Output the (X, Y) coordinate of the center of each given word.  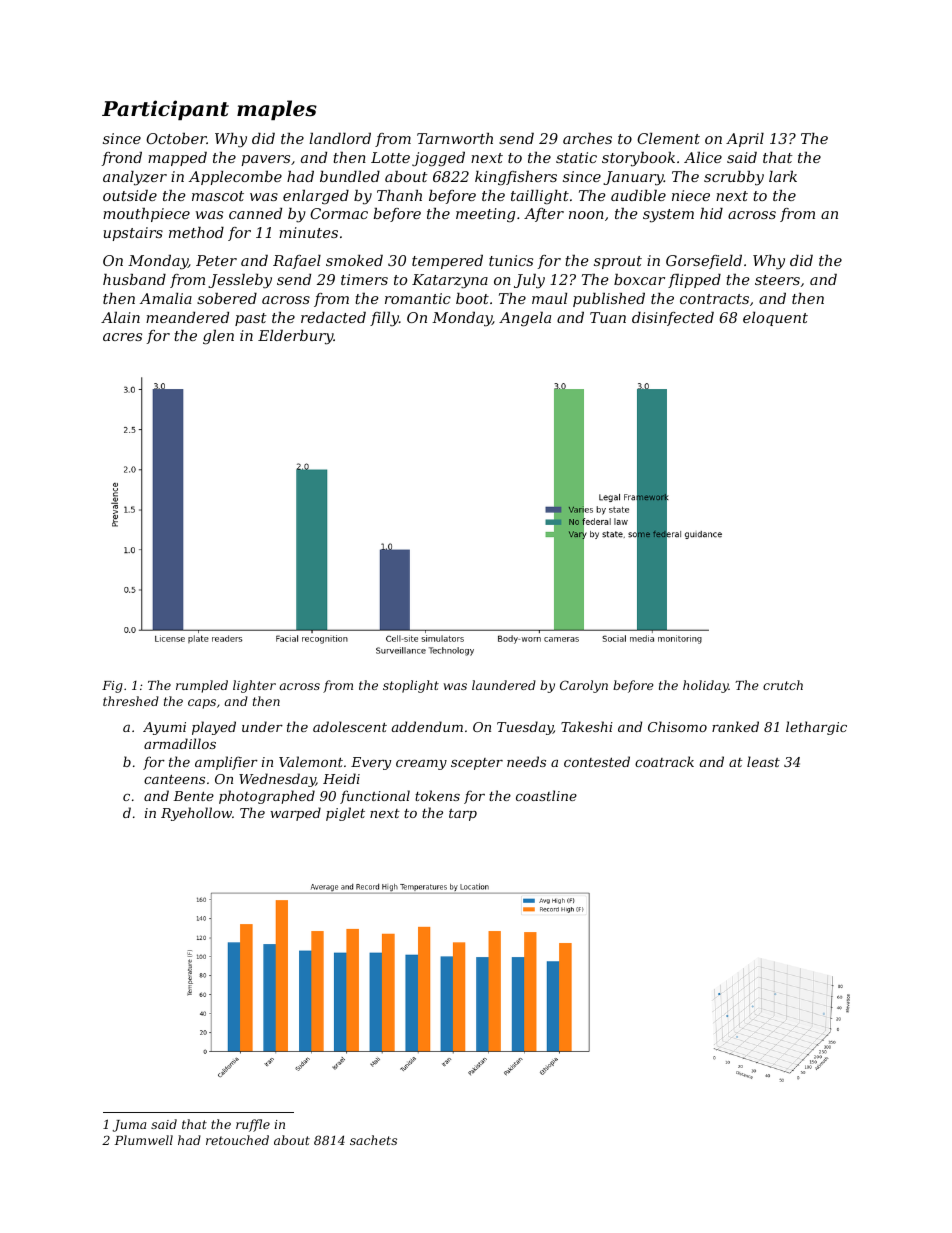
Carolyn (584, 686)
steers (777, 280)
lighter (254, 686)
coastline (546, 795)
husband (134, 279)
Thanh (399, 195)
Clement (668, 138)
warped (295, 814)
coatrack (664, 761)
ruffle (253, 1125)
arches (587, 138)
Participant (165, 110)
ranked (735, 726)
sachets (373, 1140)
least (763, 761)
